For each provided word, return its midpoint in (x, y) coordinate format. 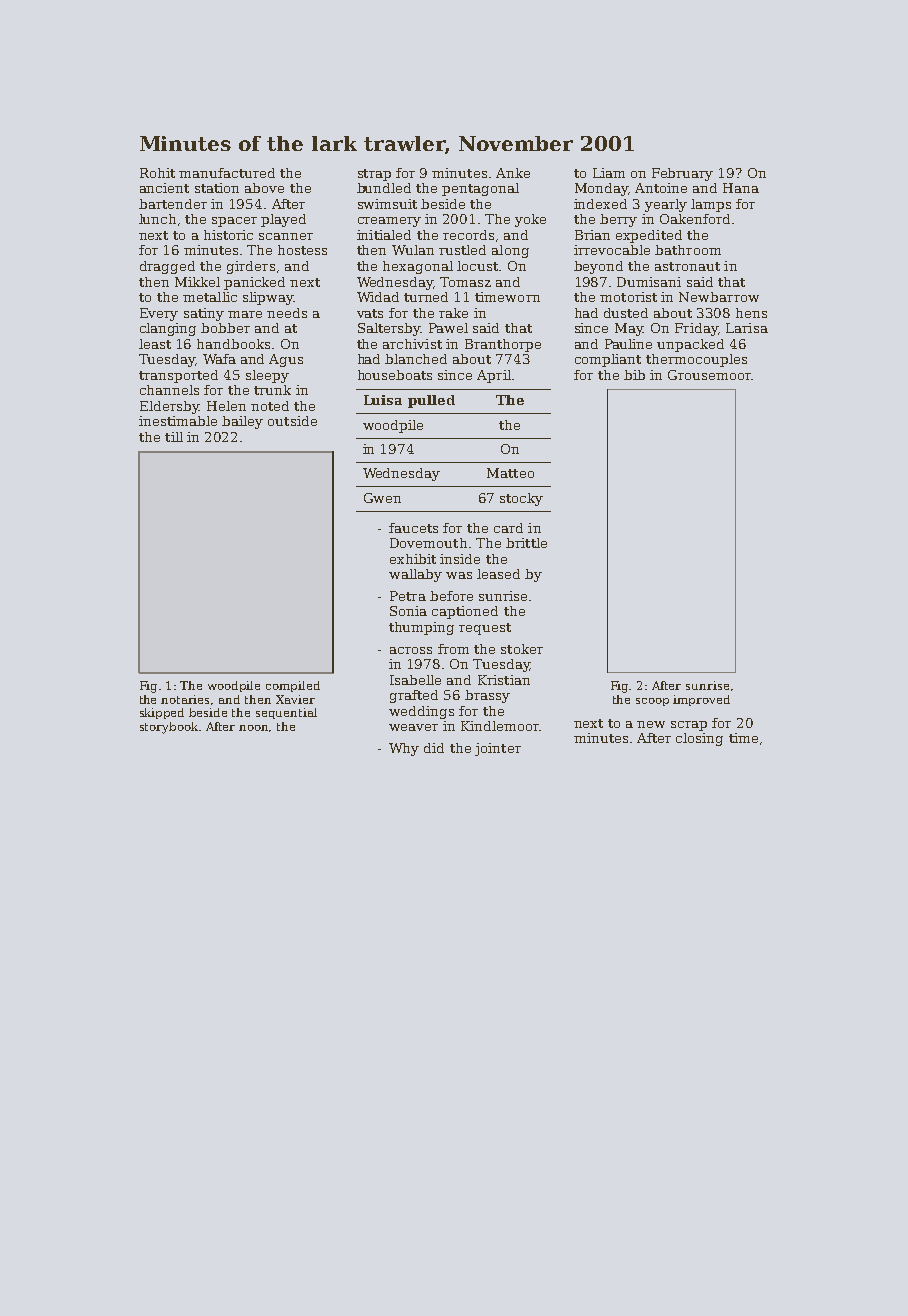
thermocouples (696, 360)
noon (253, 728)
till (174, 437)
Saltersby (389, 329)
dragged (167, 267)
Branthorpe (503, 345)
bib (634, 375)
